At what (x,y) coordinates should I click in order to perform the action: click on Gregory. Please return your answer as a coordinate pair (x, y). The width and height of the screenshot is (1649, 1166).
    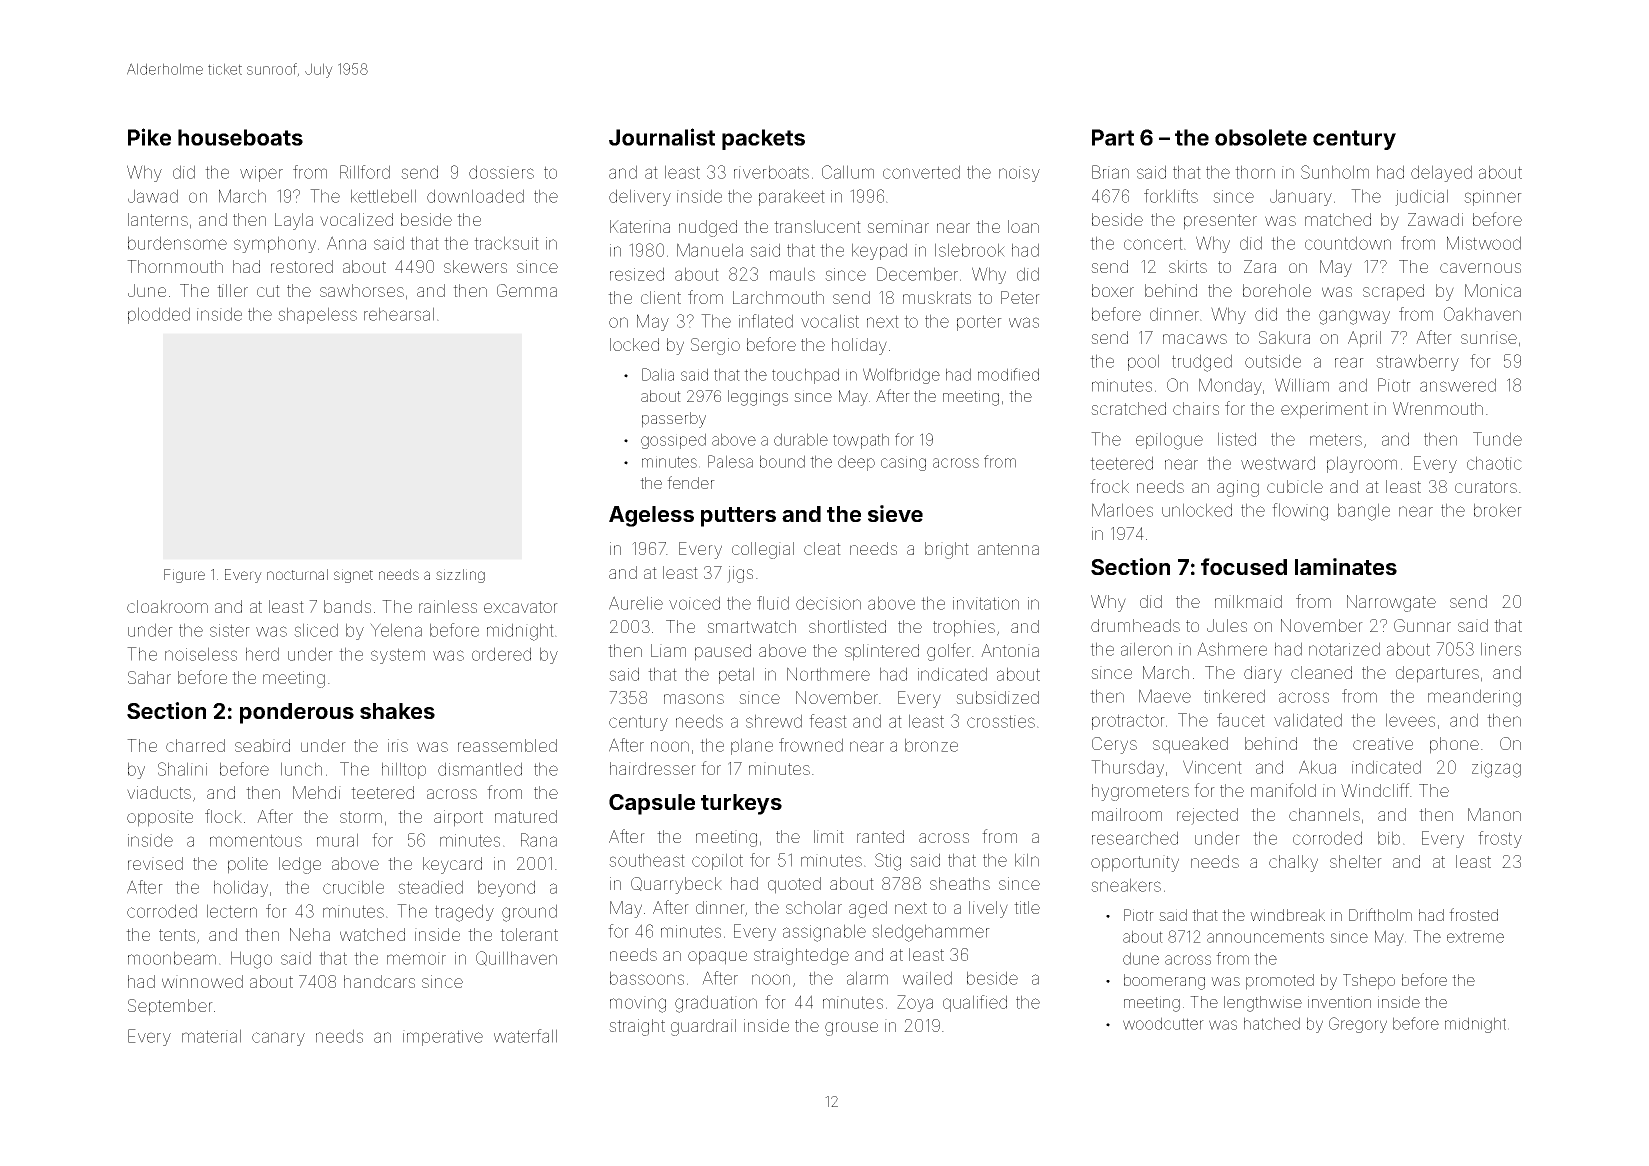
    Looking at the image, I should click on (1358, 1025).
